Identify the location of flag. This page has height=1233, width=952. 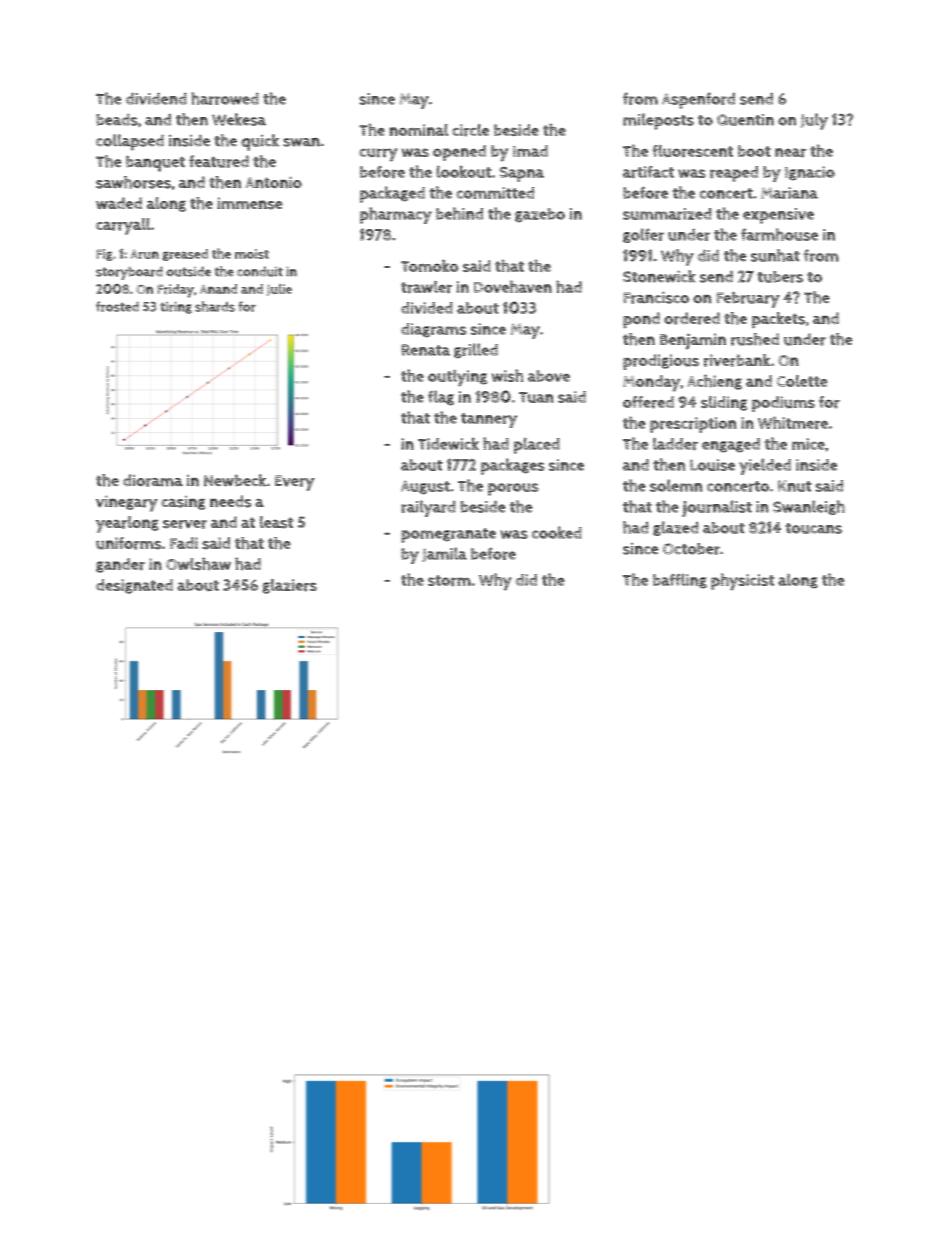
(441, 398).
